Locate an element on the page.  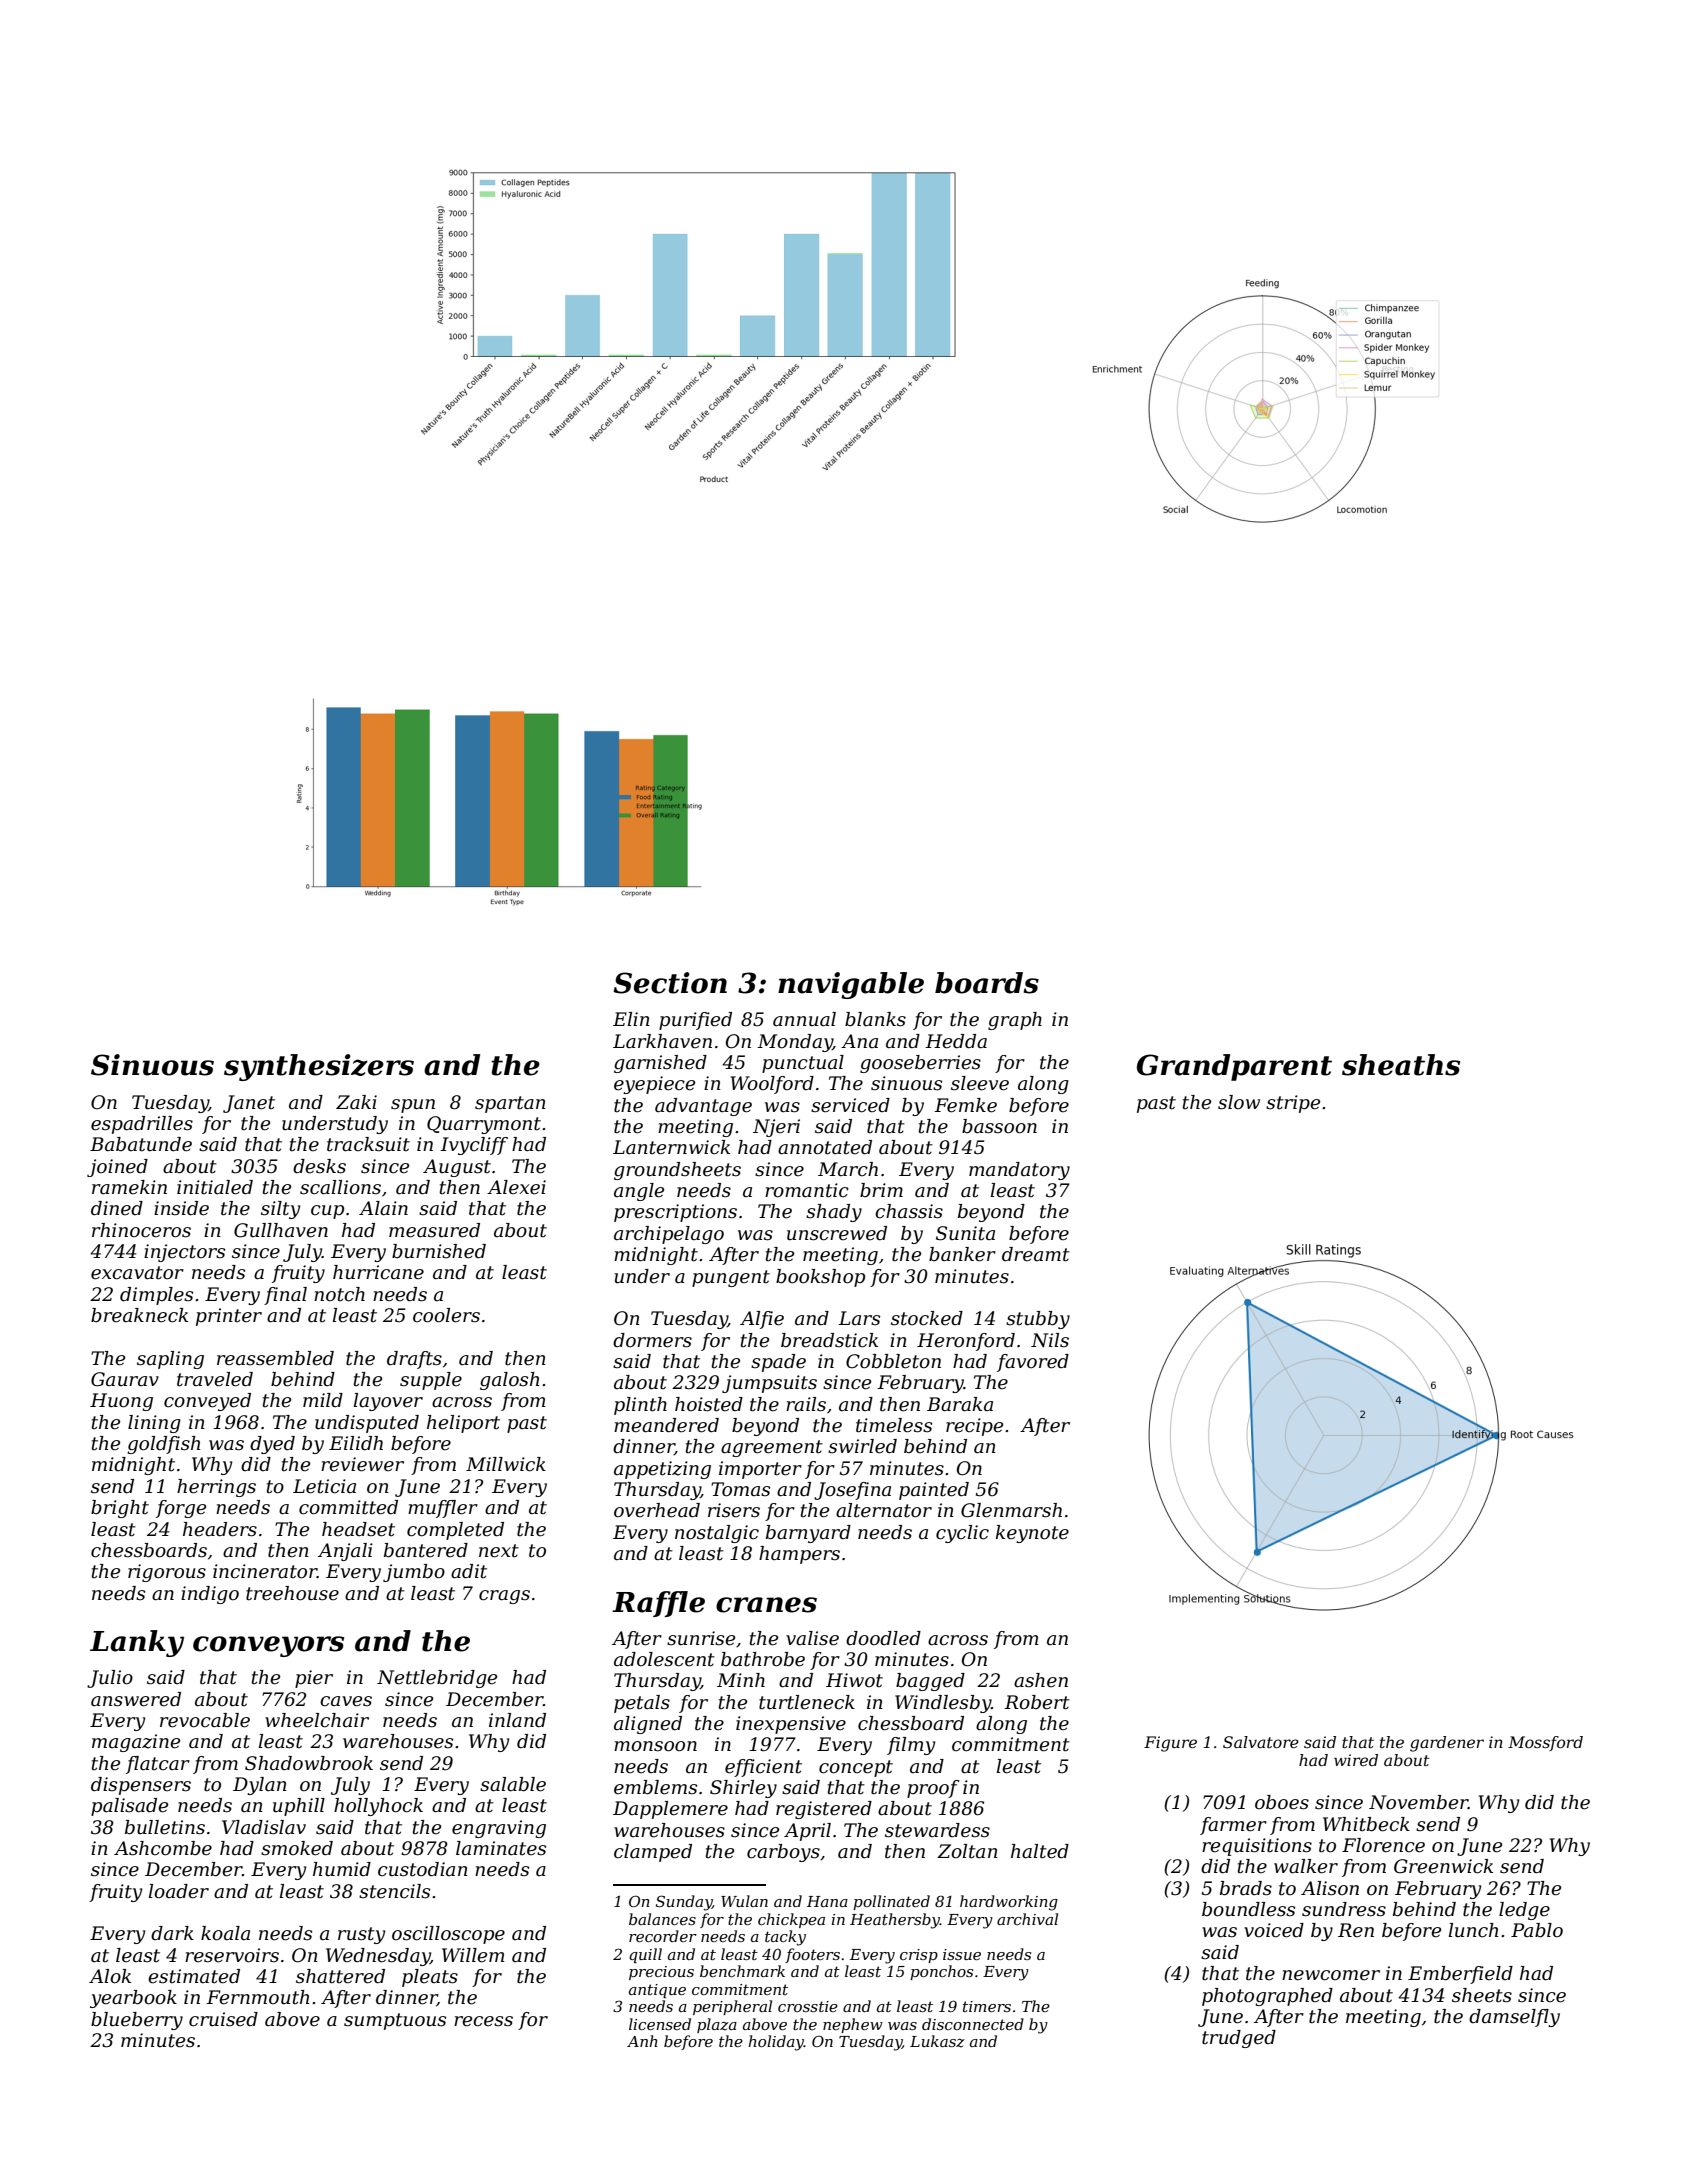
spade is located at coordinates (778, 1363).
